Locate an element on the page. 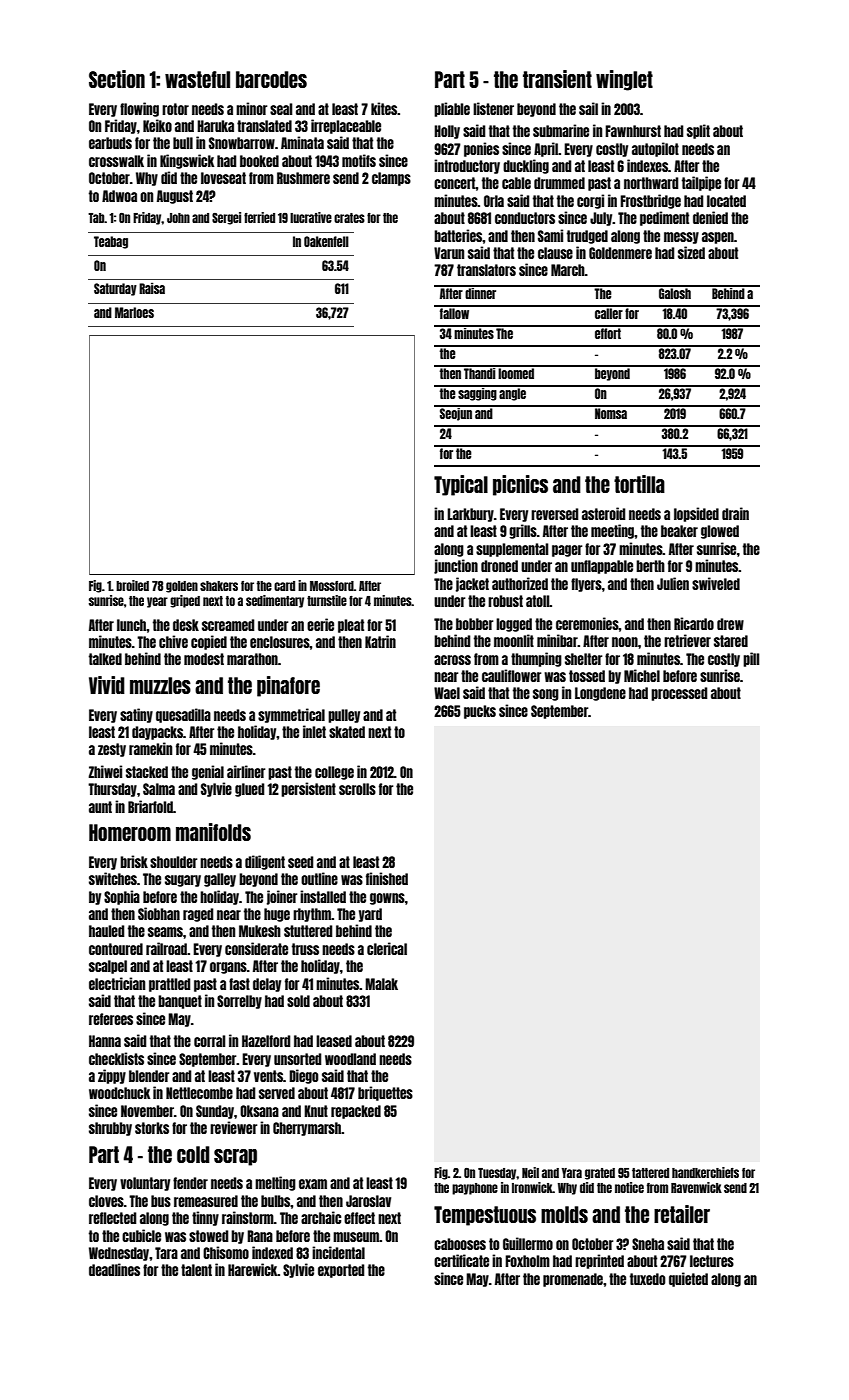  voluntary is located at coordinates (145, 1184).
